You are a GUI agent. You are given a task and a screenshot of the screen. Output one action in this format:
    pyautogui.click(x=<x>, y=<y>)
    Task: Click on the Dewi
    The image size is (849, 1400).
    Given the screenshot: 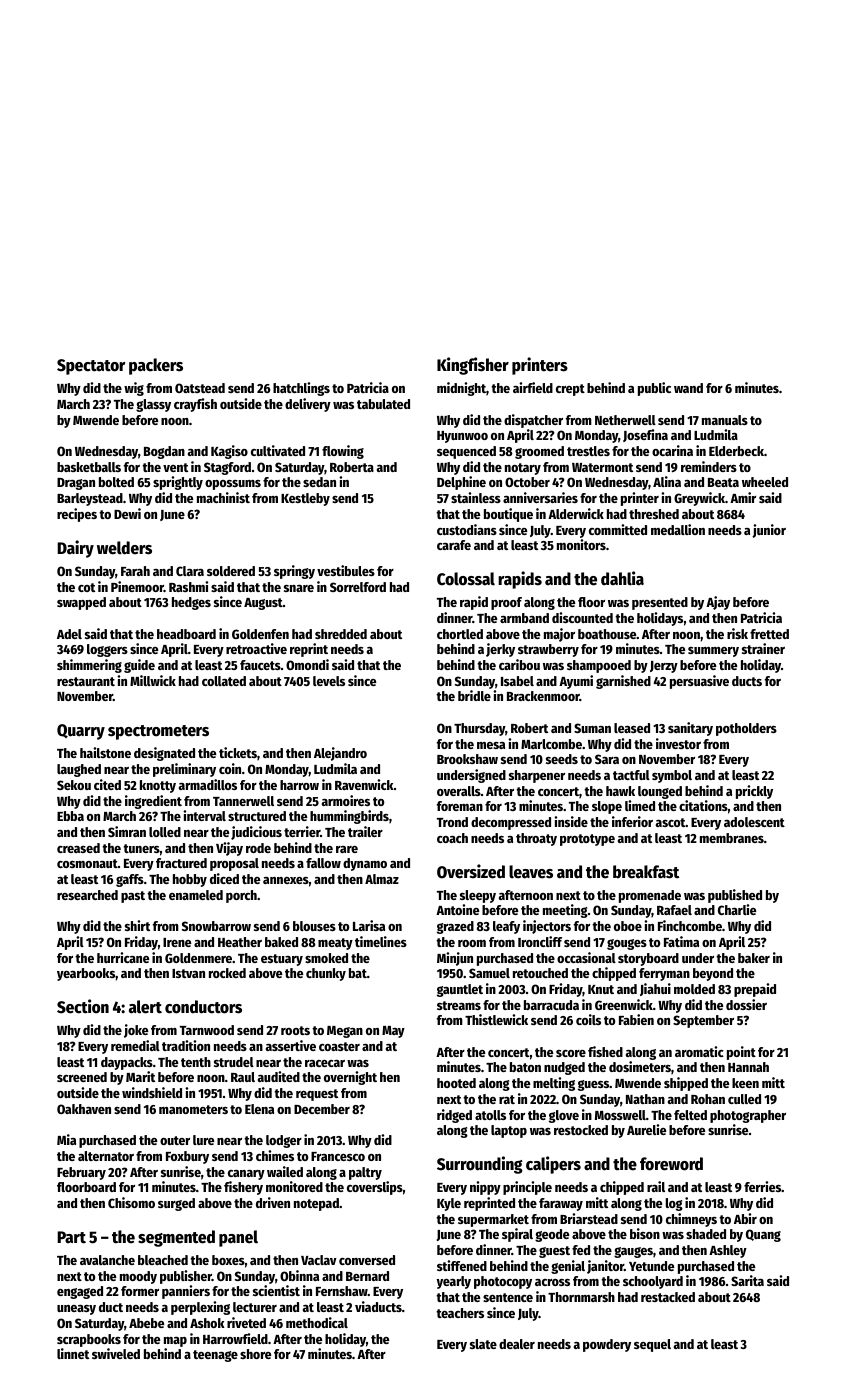 What is the action you would take?
    pyautogui.click(x=127, y=513)
